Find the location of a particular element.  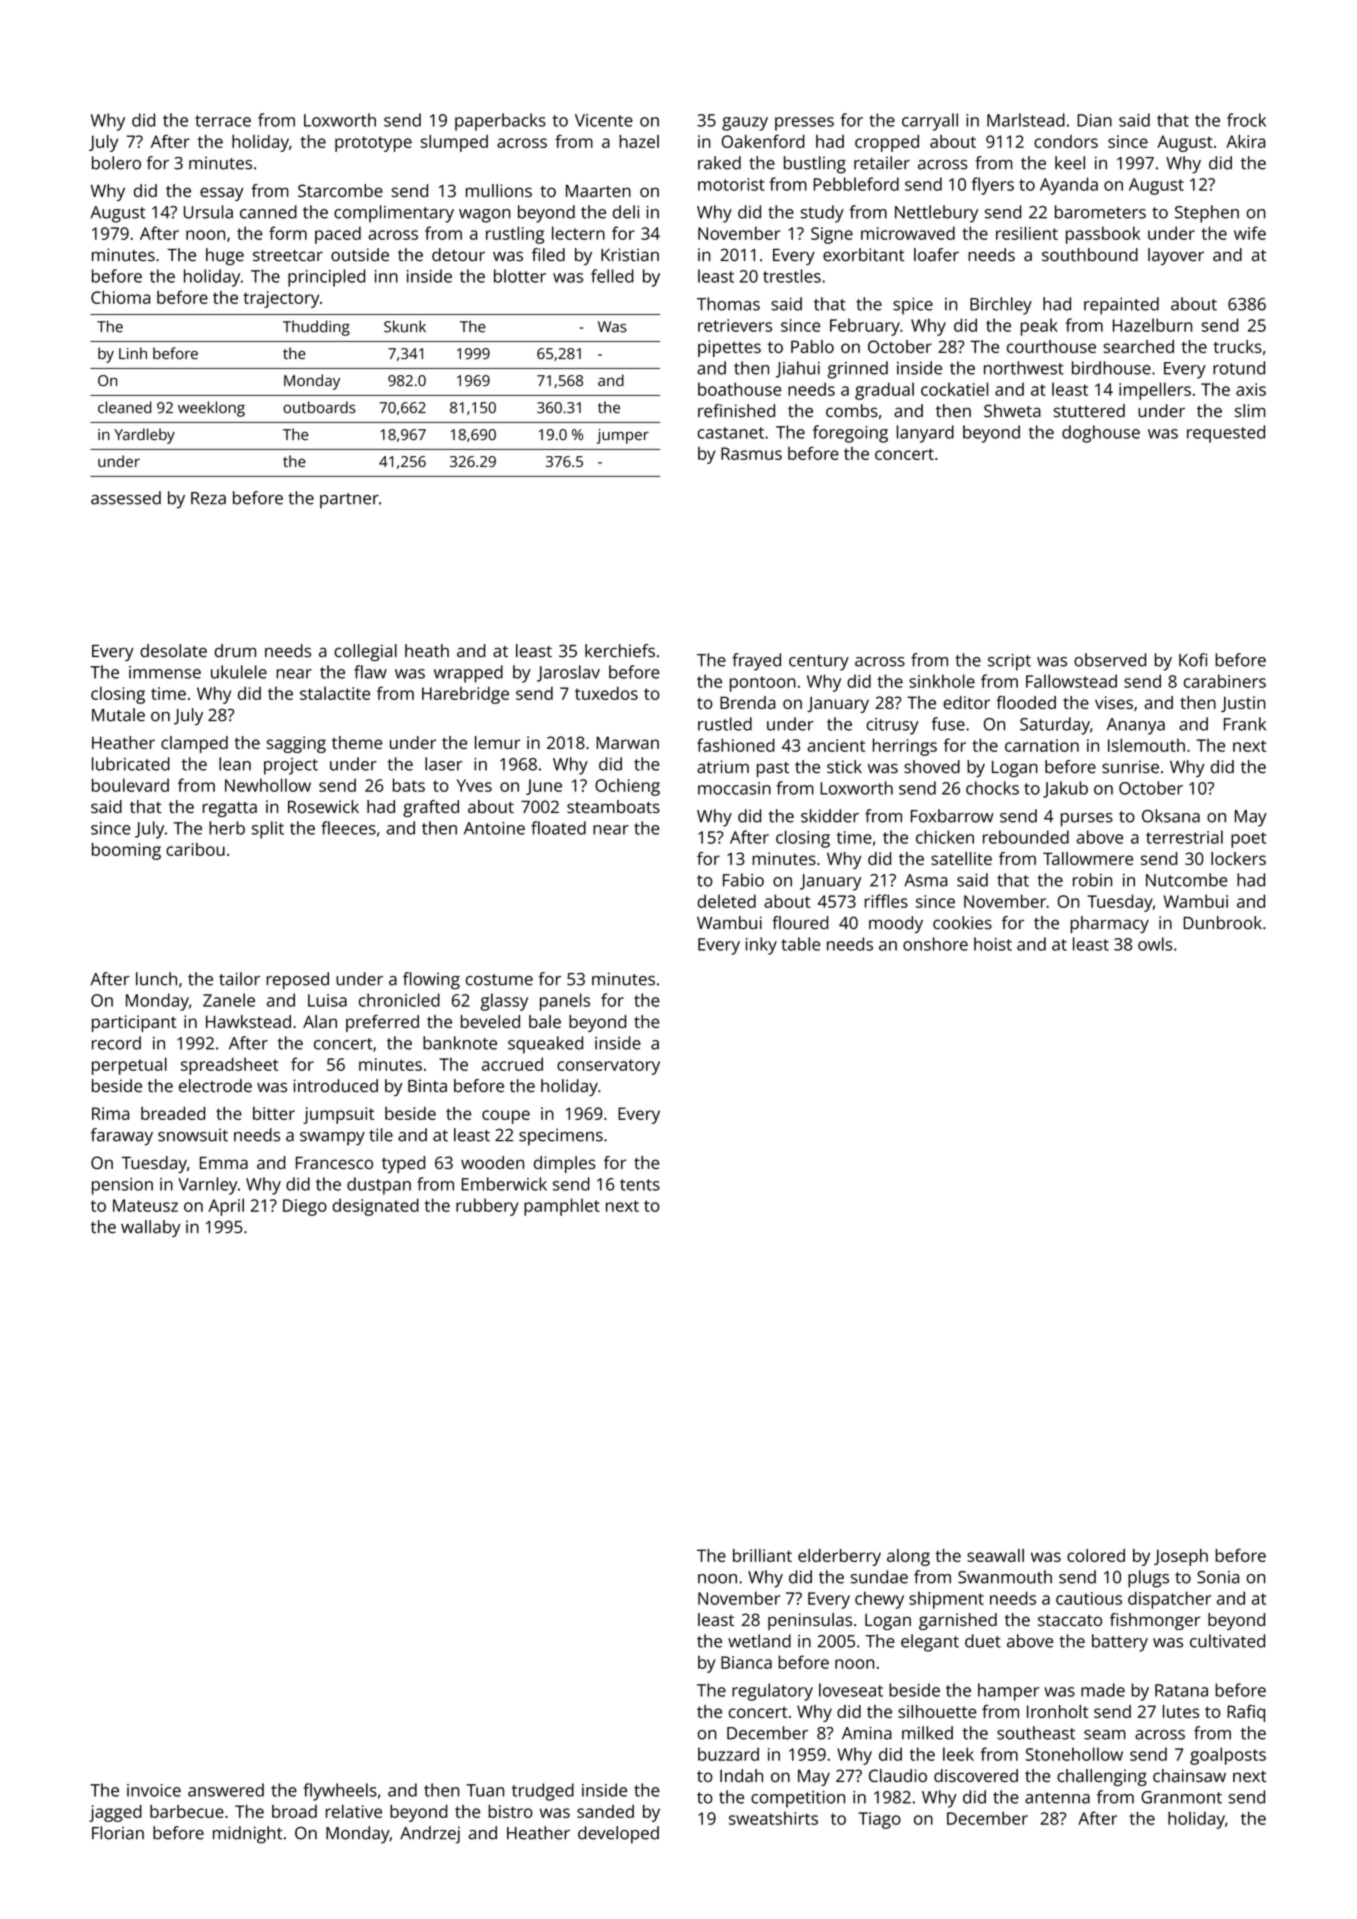

lanyard is located at coordinates (925, 434).
